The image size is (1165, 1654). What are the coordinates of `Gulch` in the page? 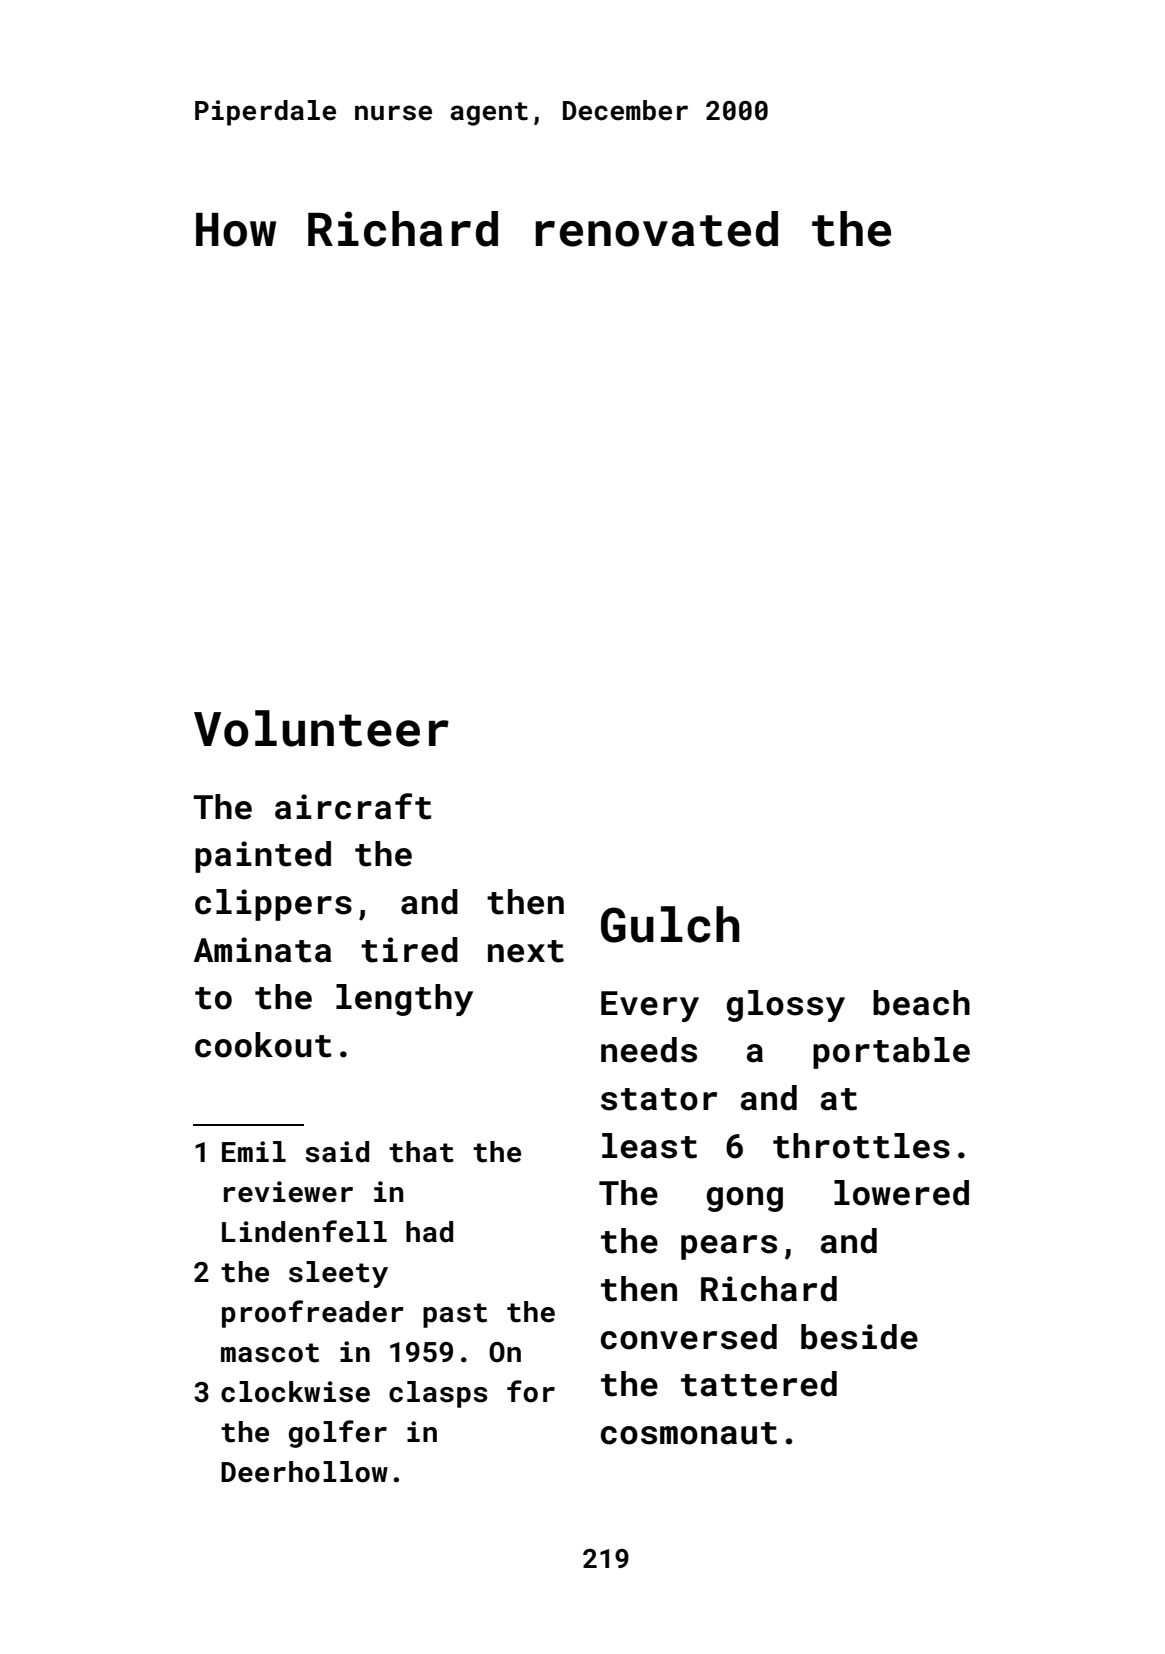 It's located at (670, 924).
